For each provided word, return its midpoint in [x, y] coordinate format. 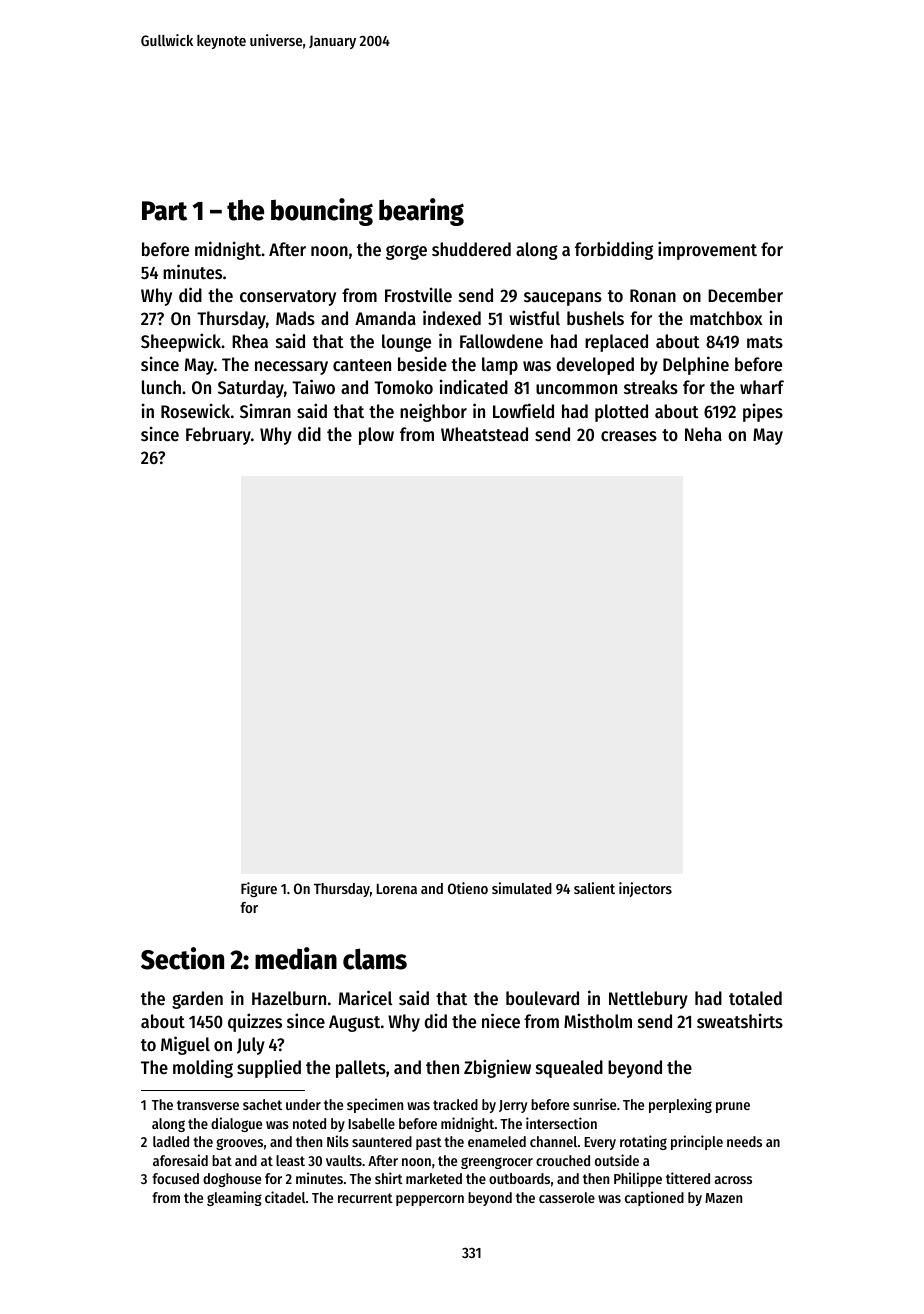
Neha [703, 434]
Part [164, 211]
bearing [421, 212]
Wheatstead [484, 434]
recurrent [365, 1198]
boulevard [542, 998]
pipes [763, 412]
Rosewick [195, 410]
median [296, 958]
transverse [208, 1105]
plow [376, 436]
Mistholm [598, 1020]
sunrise [594, 1104]
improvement [707, 250]
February [218, 436]
